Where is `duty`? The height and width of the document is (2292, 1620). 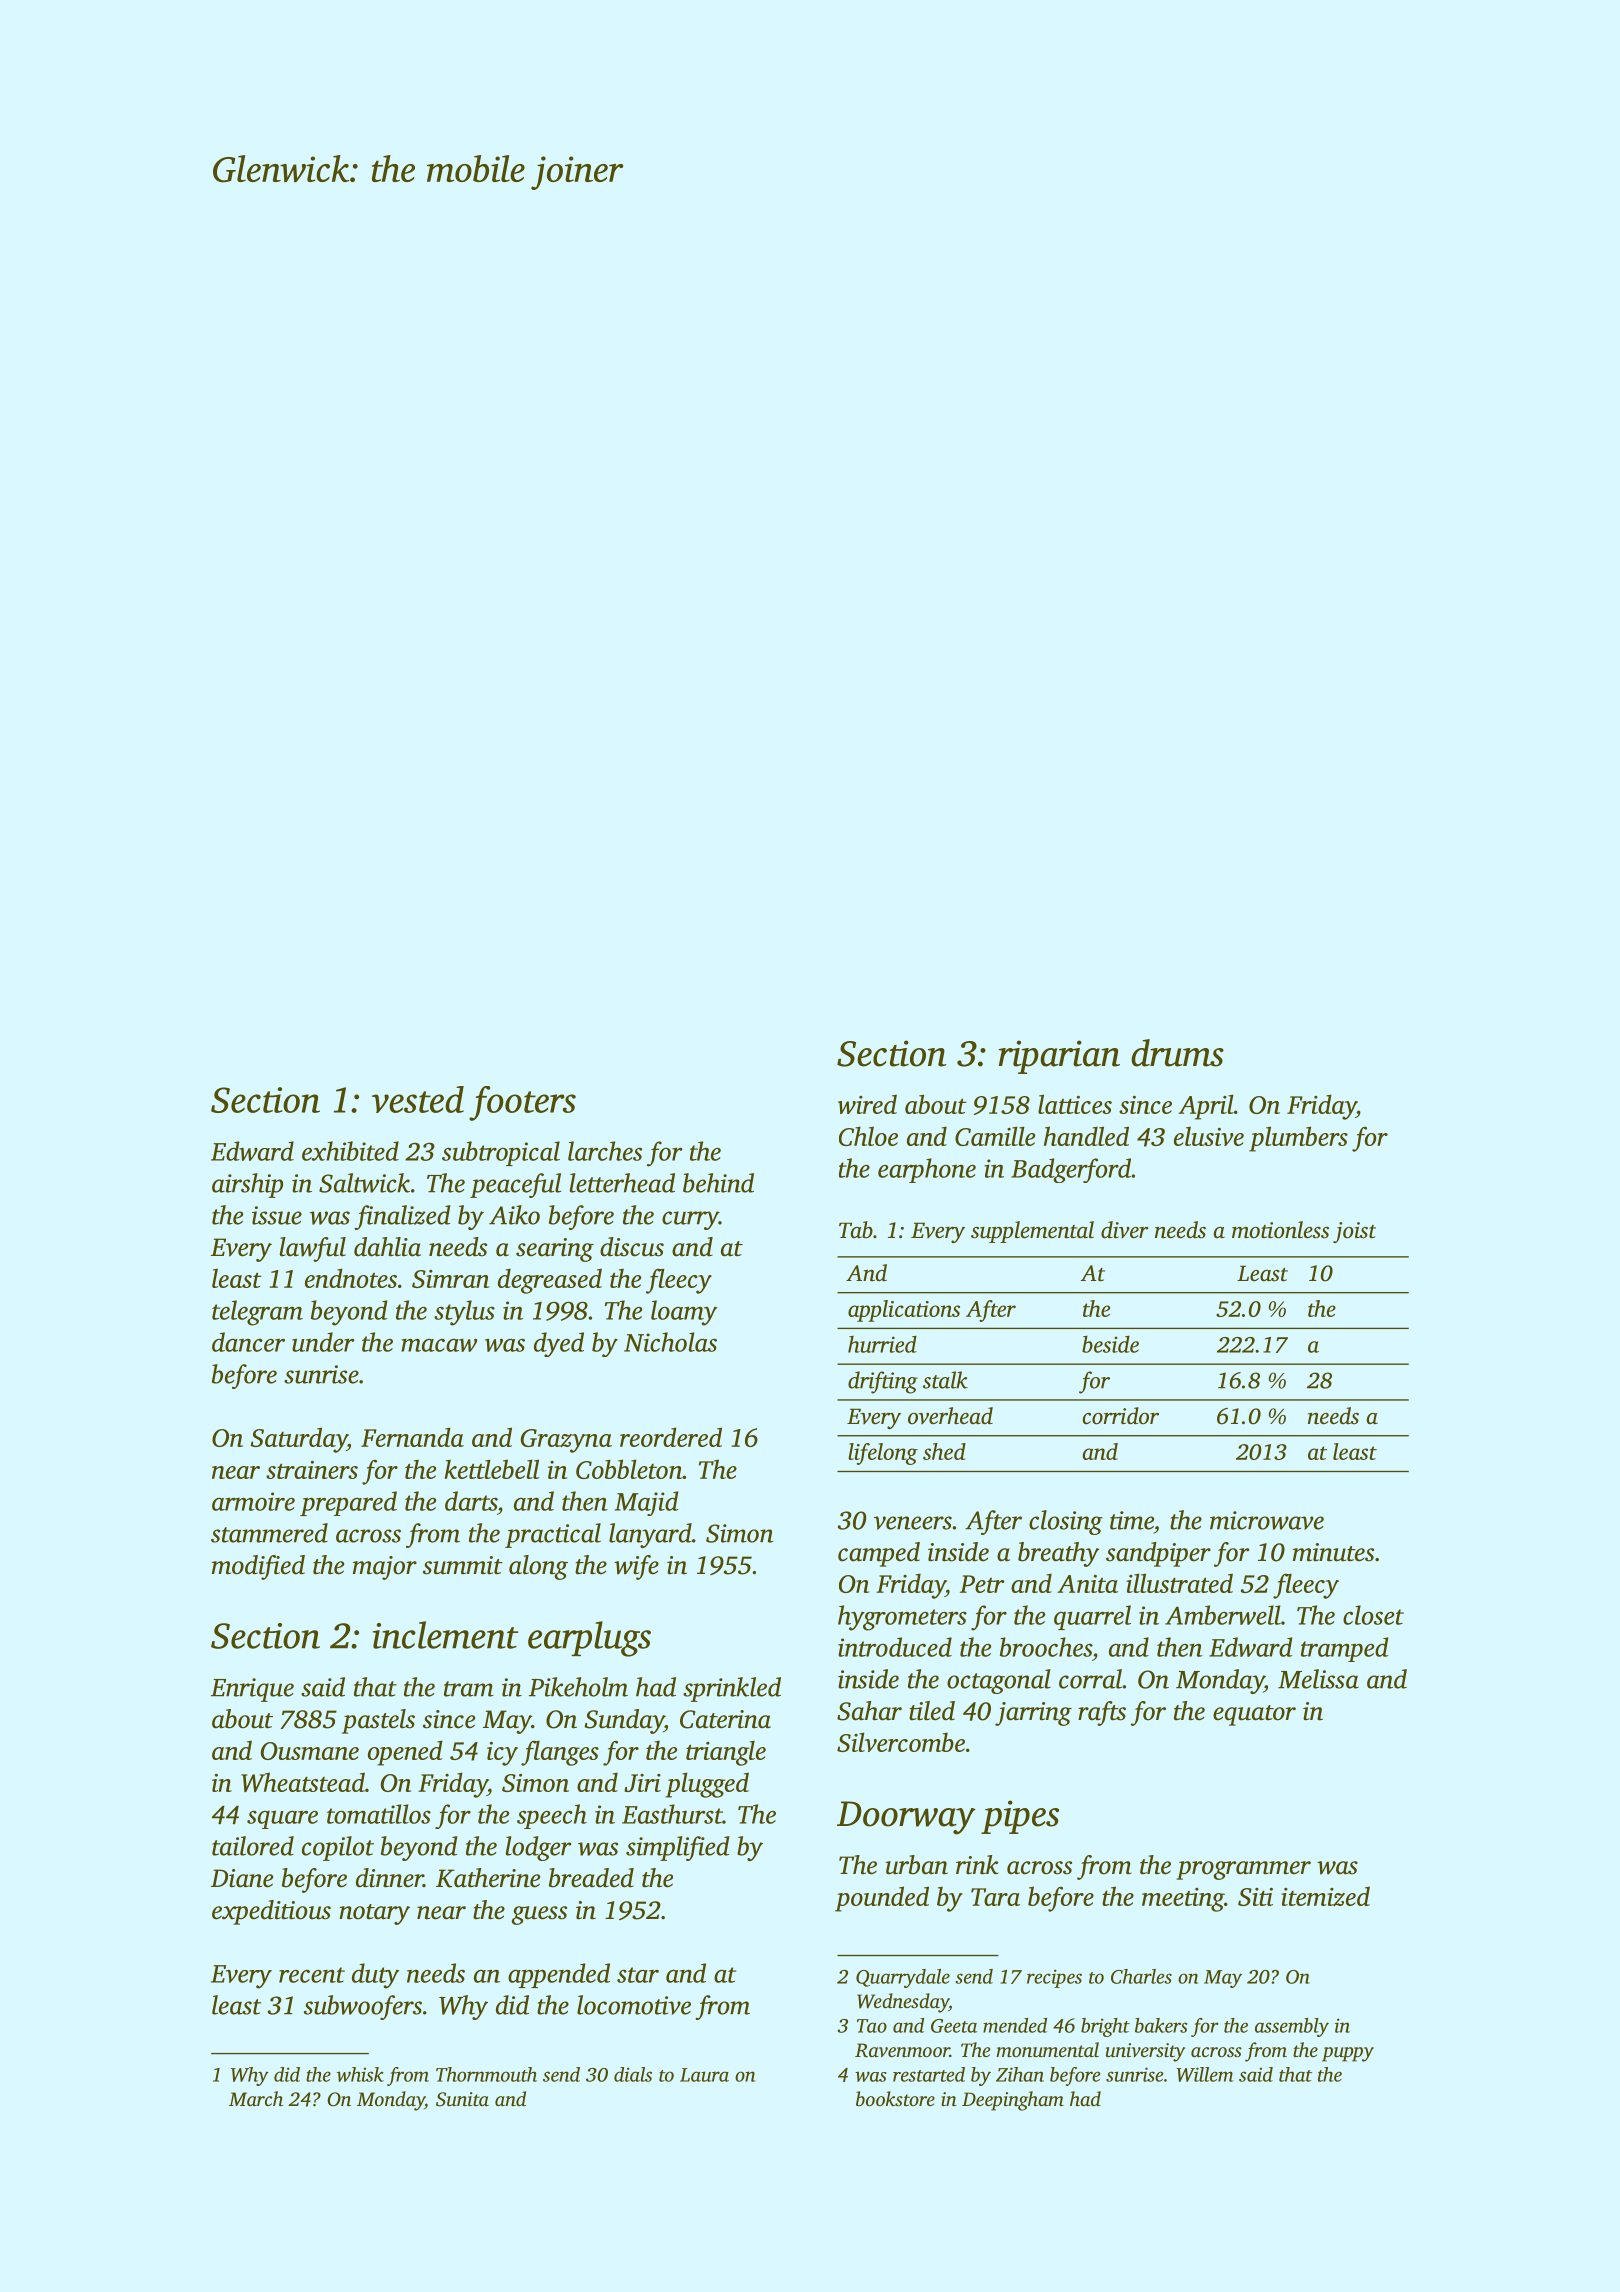 duty is located at coordinates (375, 1976).
